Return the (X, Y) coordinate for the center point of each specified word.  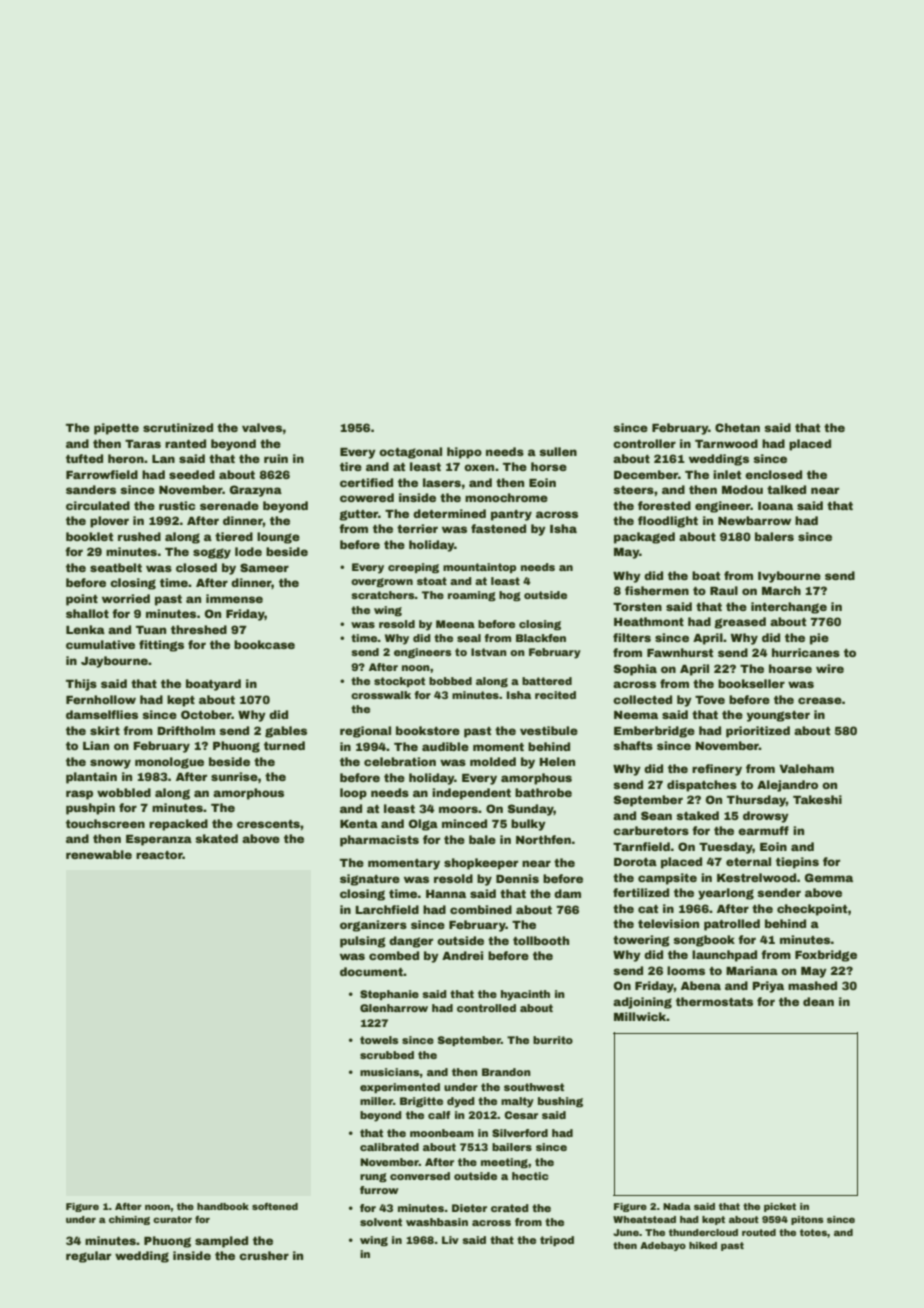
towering (641, 941)
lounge (278, 538)
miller (376, 1101)
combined (481, 909)
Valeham (806, 768)
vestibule (549, 730)
